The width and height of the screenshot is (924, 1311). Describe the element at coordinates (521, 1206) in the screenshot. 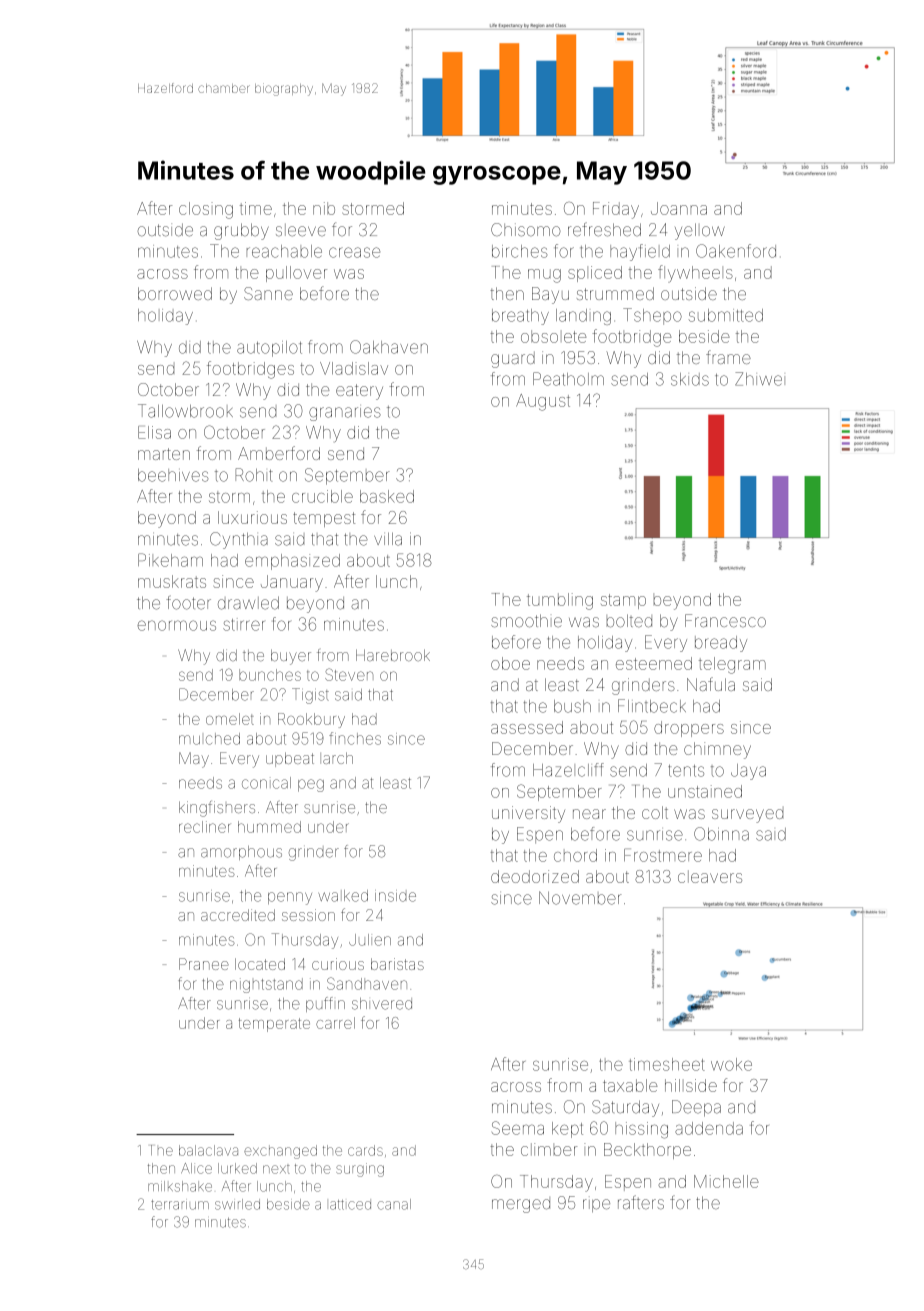

I see `merged` at that location.
